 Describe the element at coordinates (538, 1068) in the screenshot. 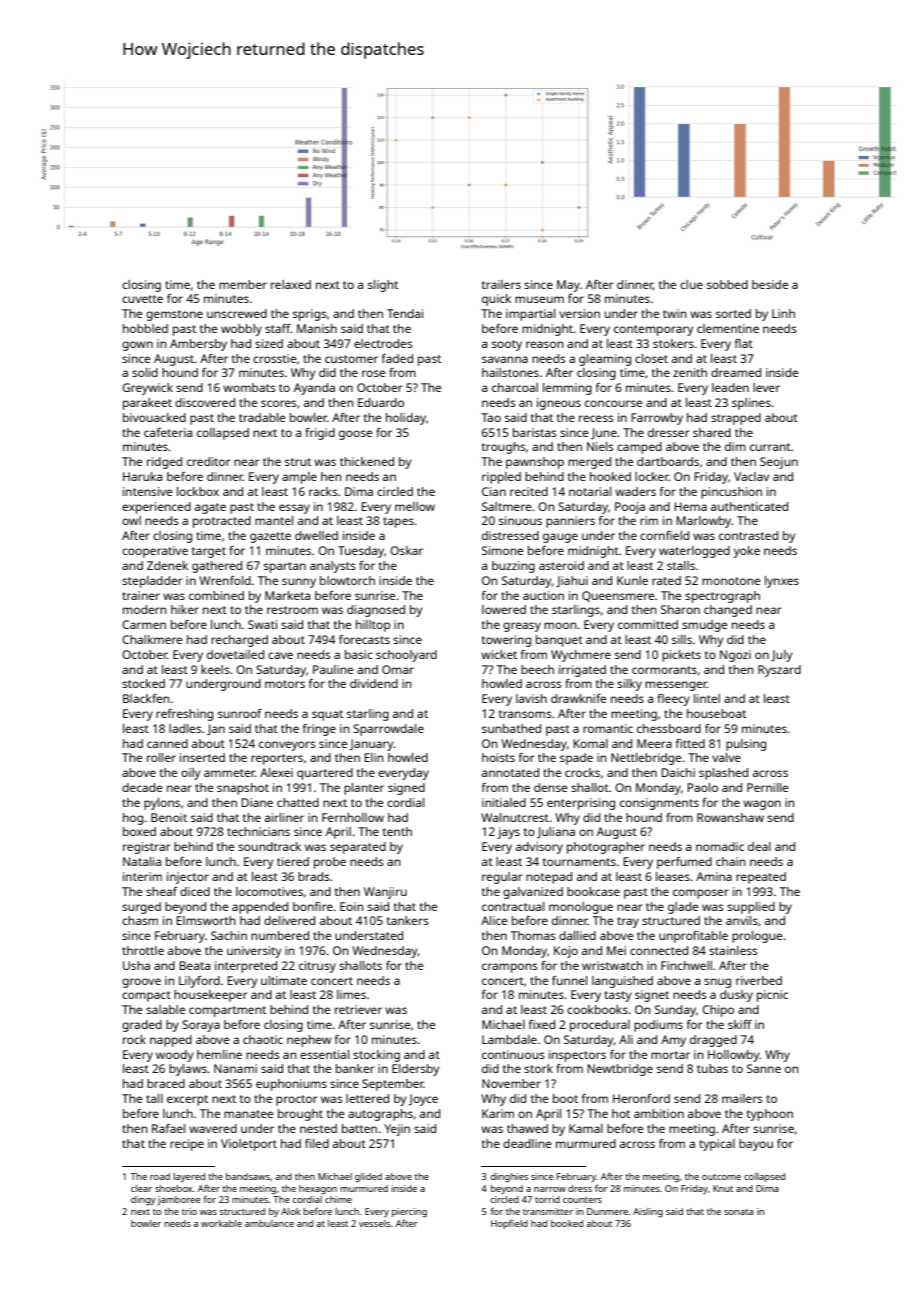

I see `stork` at that location.
